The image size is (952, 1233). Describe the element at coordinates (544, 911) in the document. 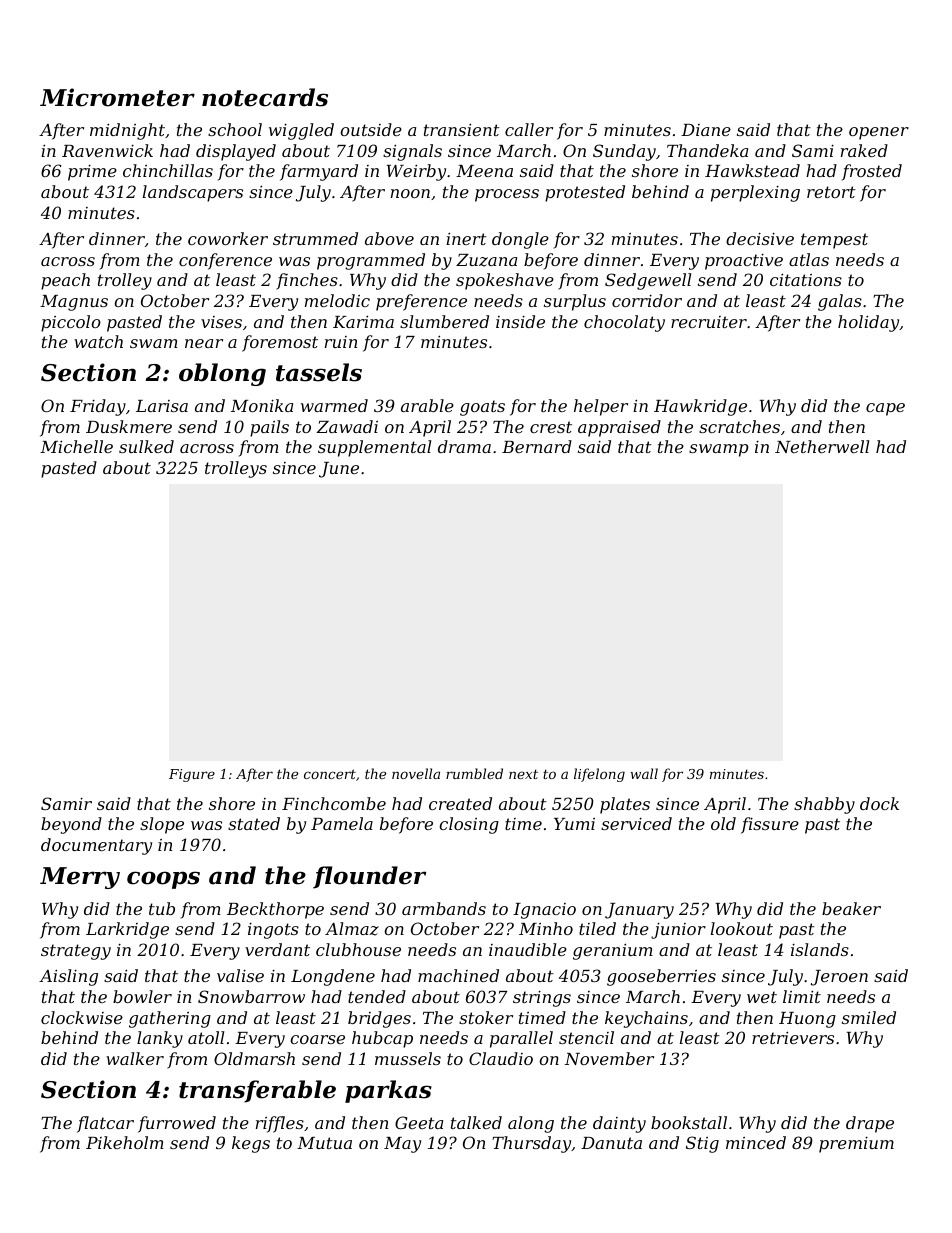

I see `Ignacio` at that location.
